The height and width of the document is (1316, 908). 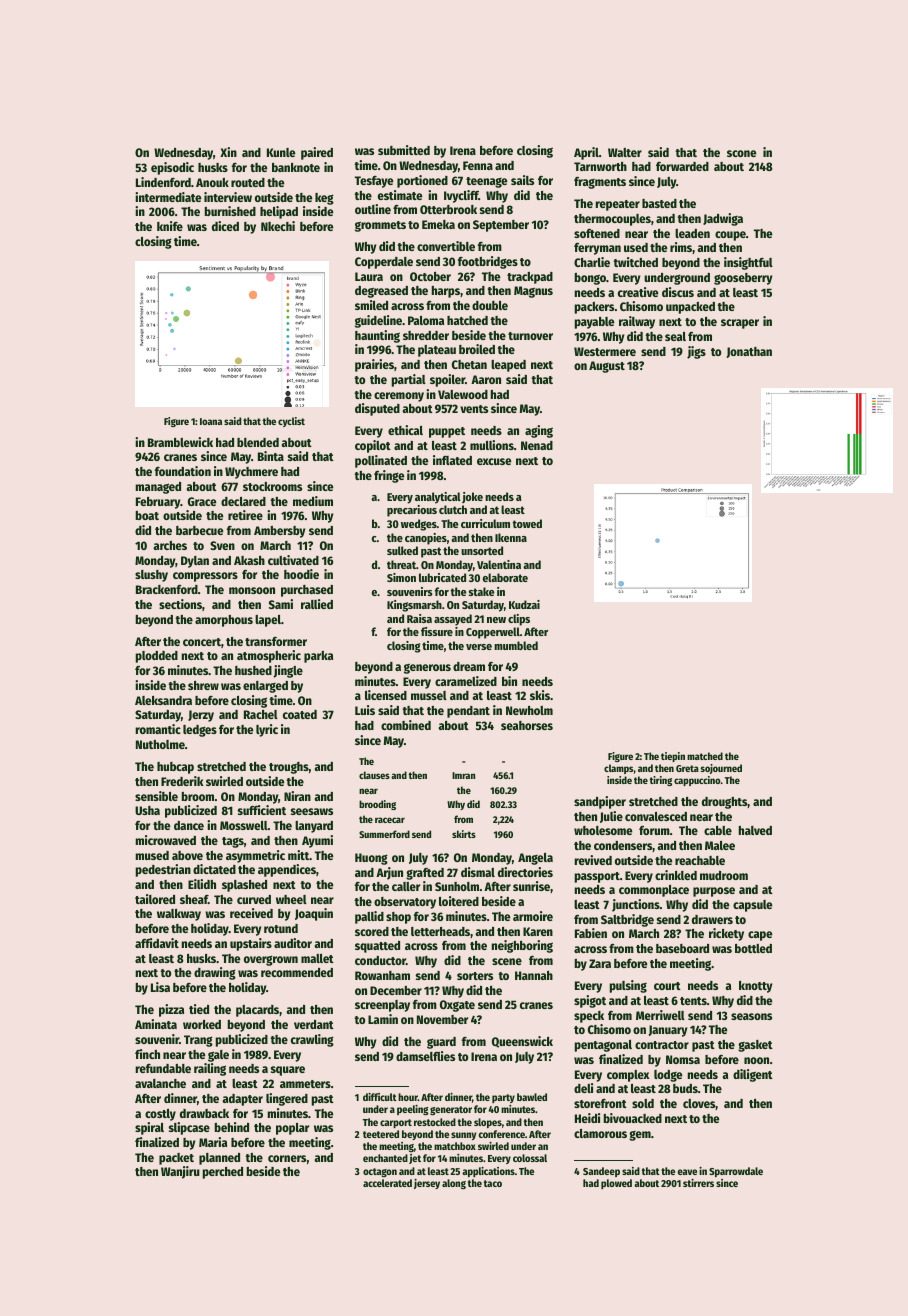 What do you see at coordinates (157, 943) in the document?
I see `affidavit` at bounding box center [157, 943].
